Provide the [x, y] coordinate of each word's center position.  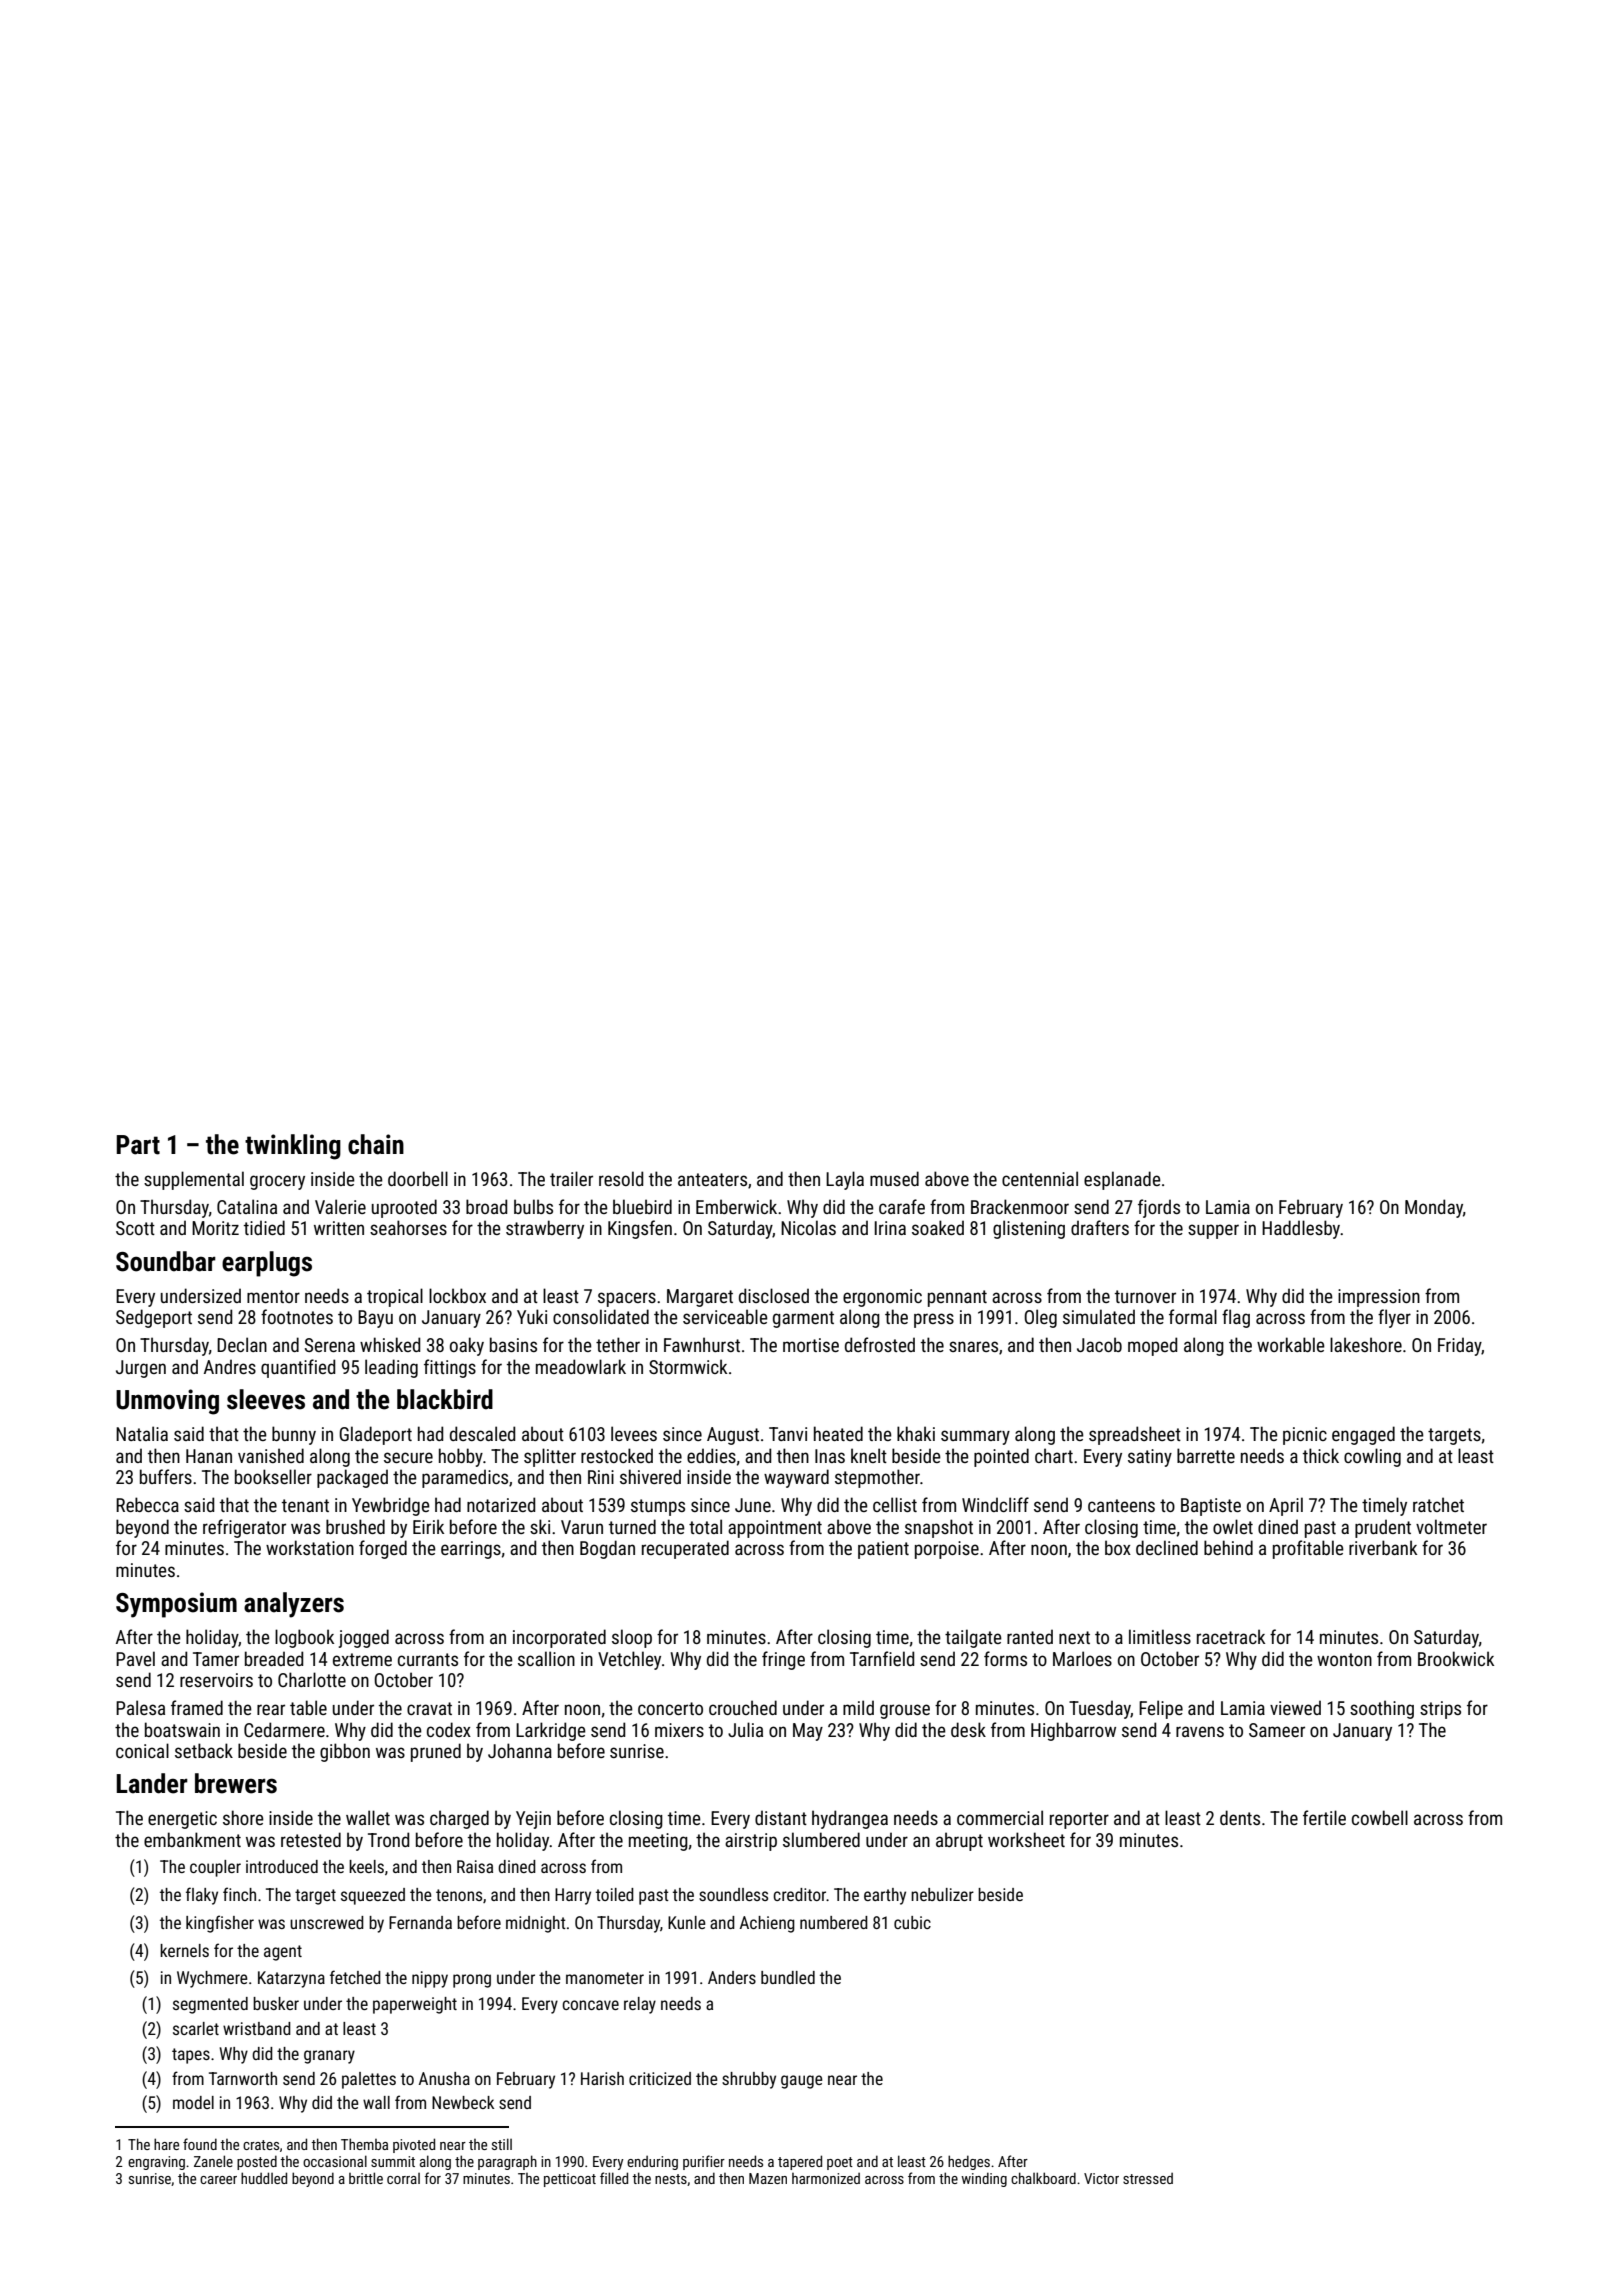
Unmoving [167, 1402]
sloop [632, 1638]
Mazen [768, 2178]
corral [403, 2178]
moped [1152, 1346]
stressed [1148, 2178]
